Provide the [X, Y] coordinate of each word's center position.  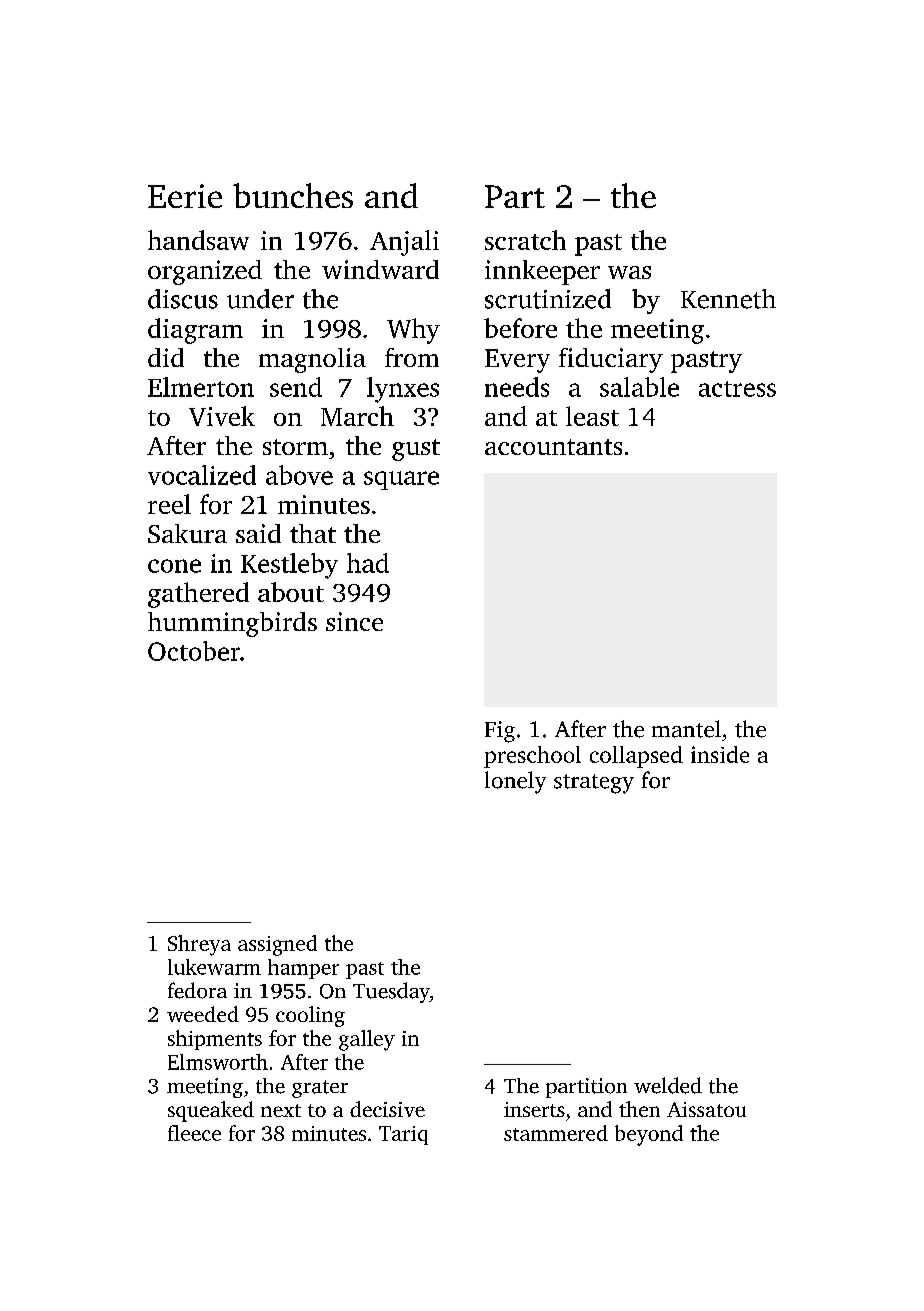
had [368, 563]
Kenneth [728, 299]
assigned [277, 945]
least [592, 416]
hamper [303, 969]
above [299, 475]
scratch [525, 240]
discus [183, 299]
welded [668, 1085]
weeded [203, 1014]
